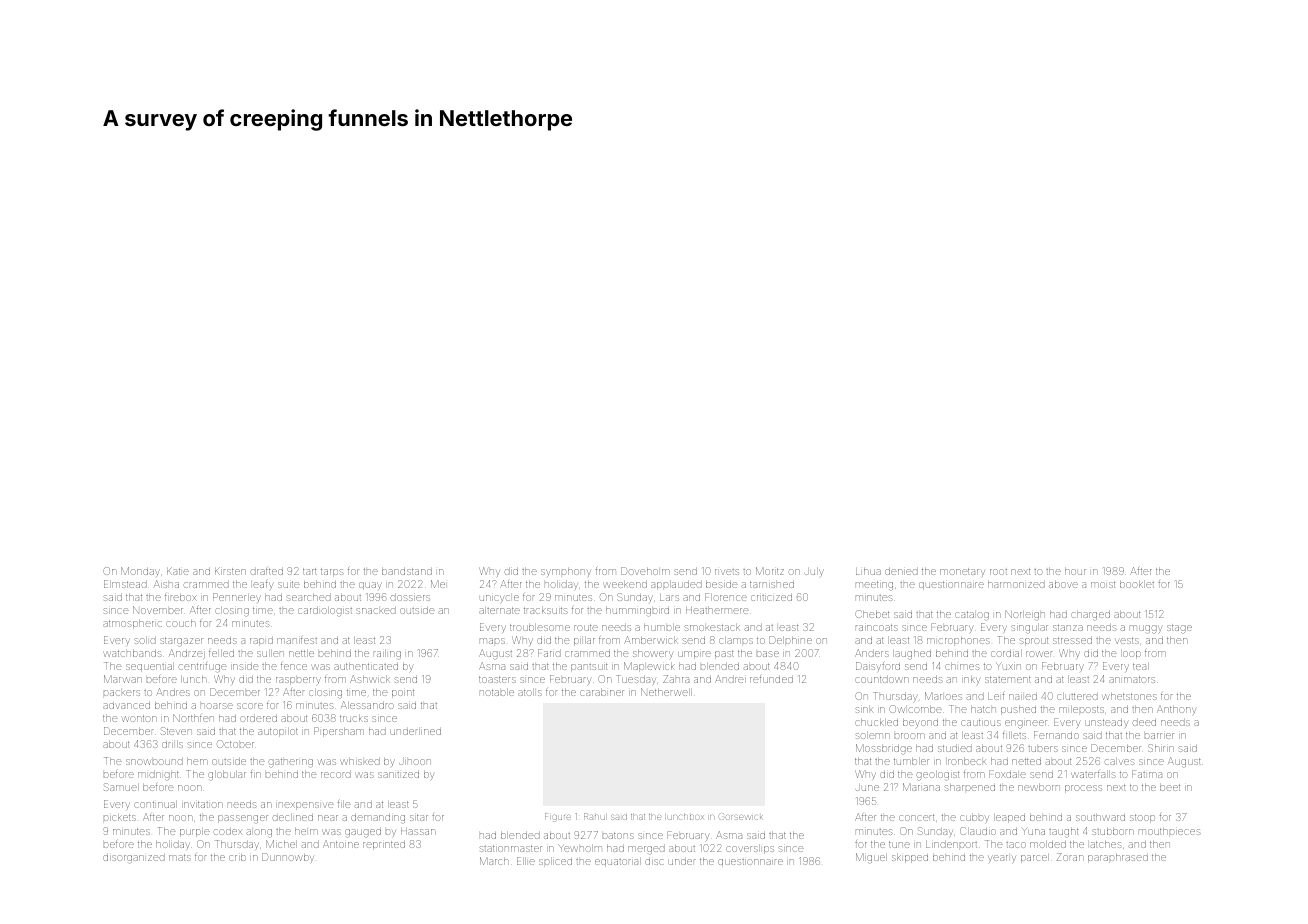  What do you see at coordinates (344, 804) in the page?
I see `file` at bounding box center [344, 804].
